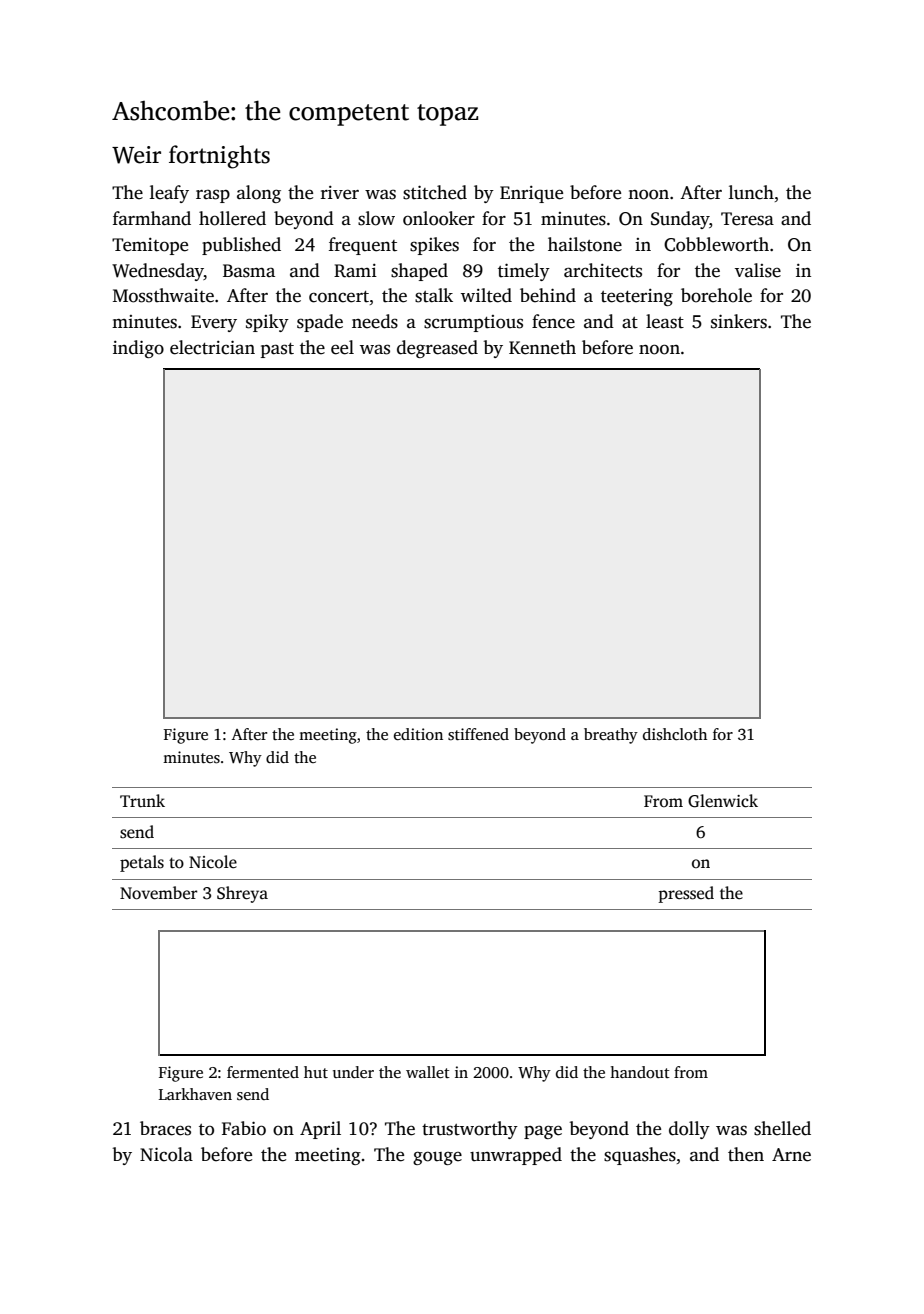  What do you see at coordinates (686, 894) in the screenshot?
I see `pressed` at bounding box center [686, 894].
